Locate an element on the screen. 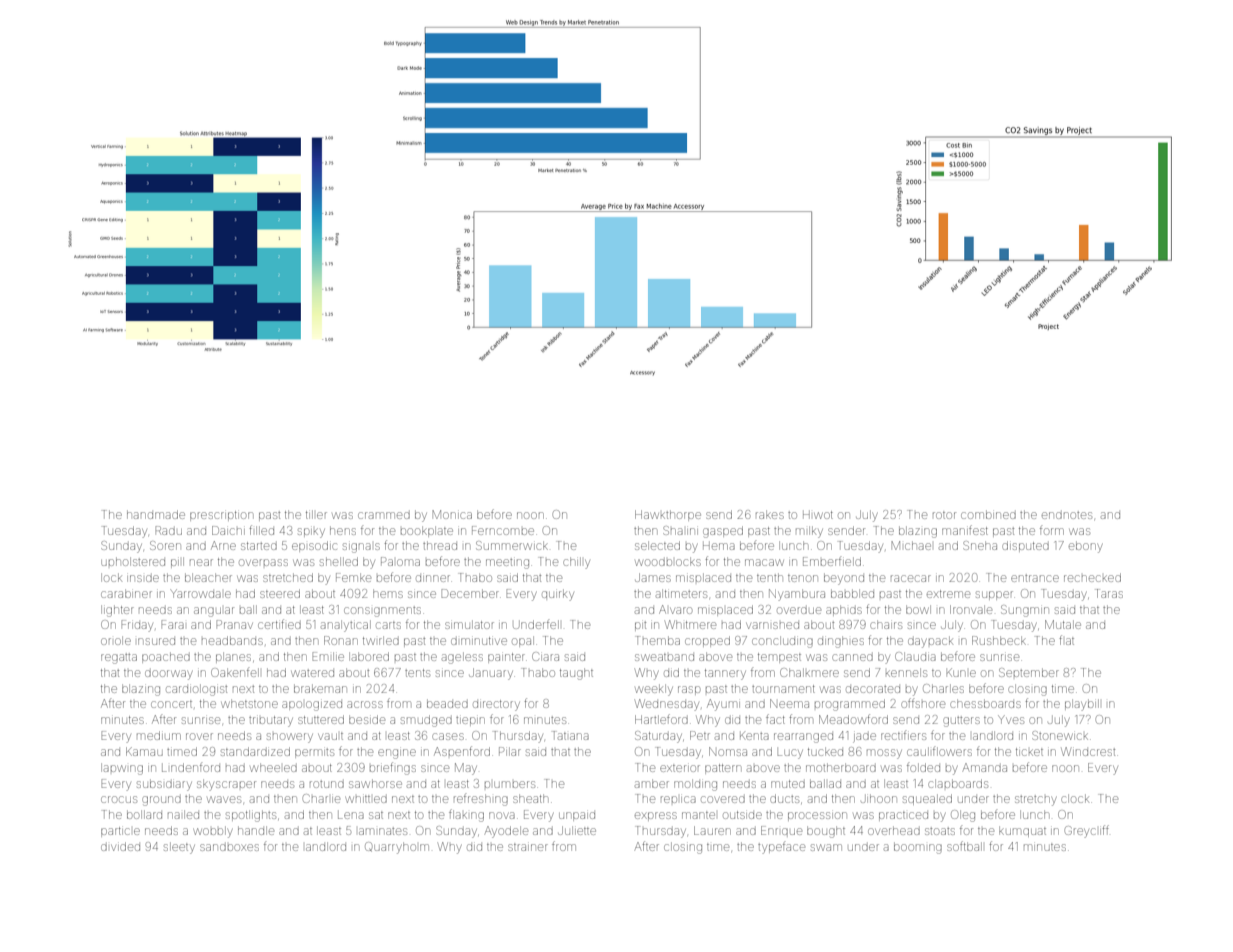 Image resolution: width=1233 pixels, height=952 pixels. rasp is located at coordinates (689, 690).
